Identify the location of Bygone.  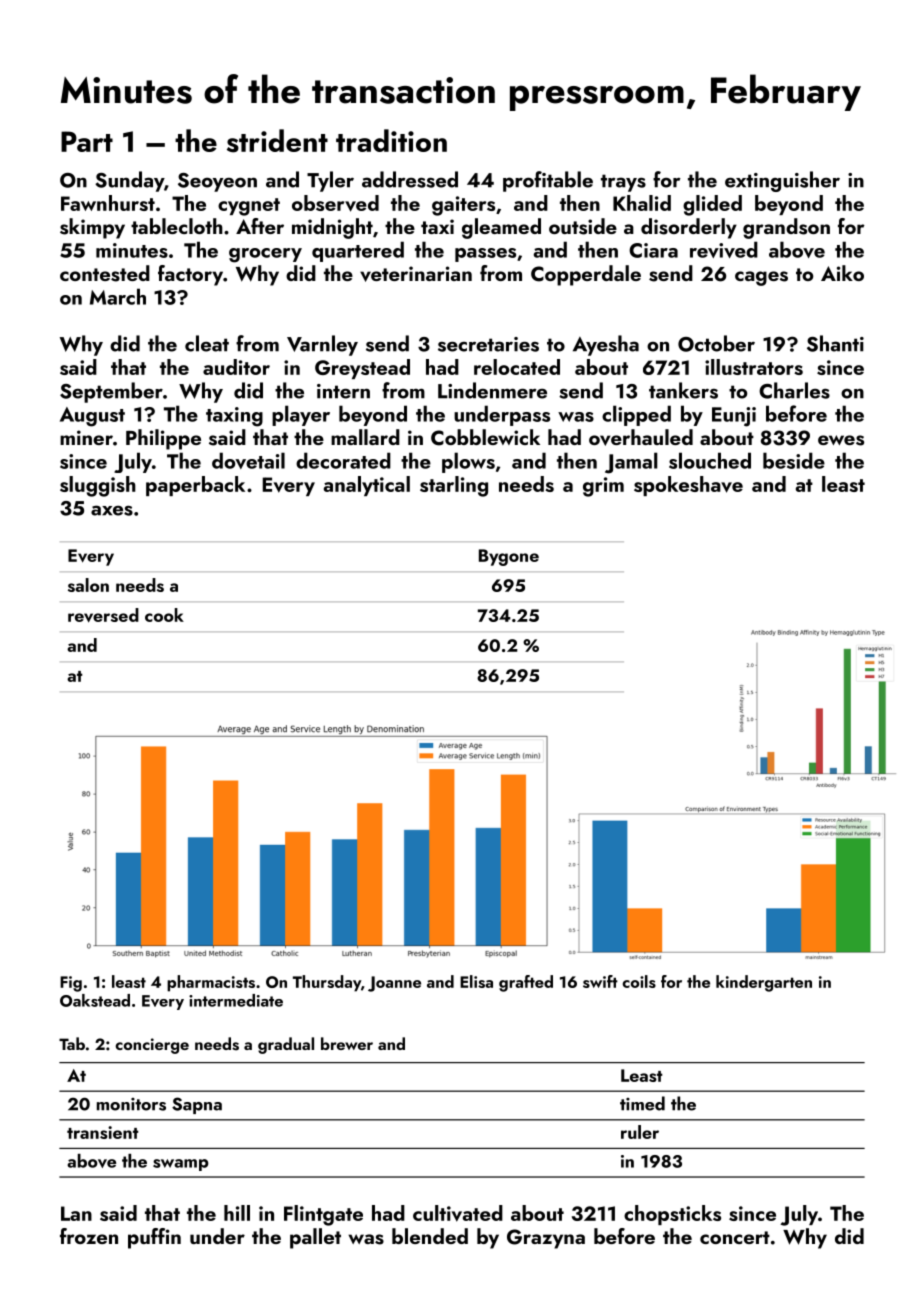
(509, 557).
